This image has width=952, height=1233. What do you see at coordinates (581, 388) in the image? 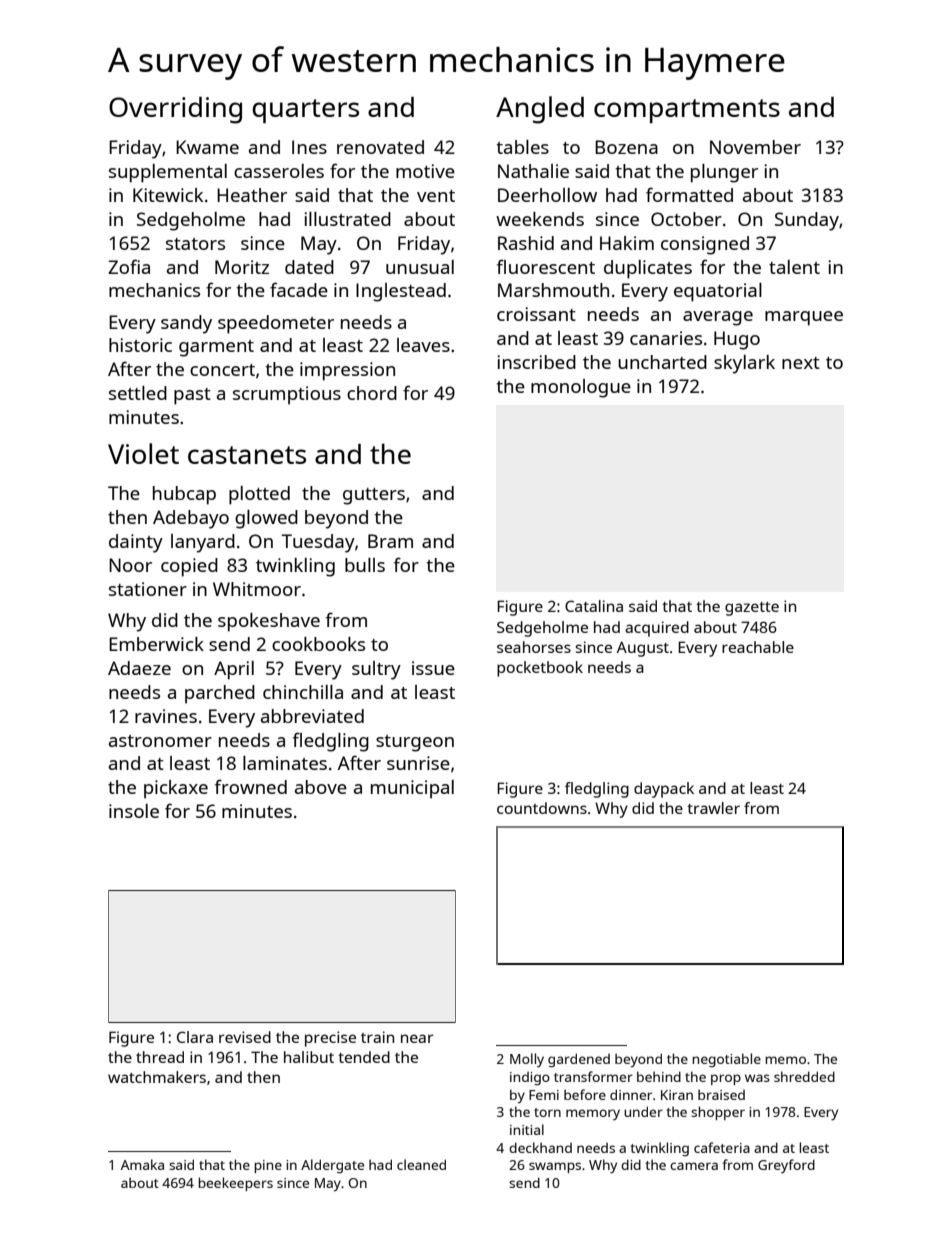
I see `monologue` at bounding box center [581, 388].
